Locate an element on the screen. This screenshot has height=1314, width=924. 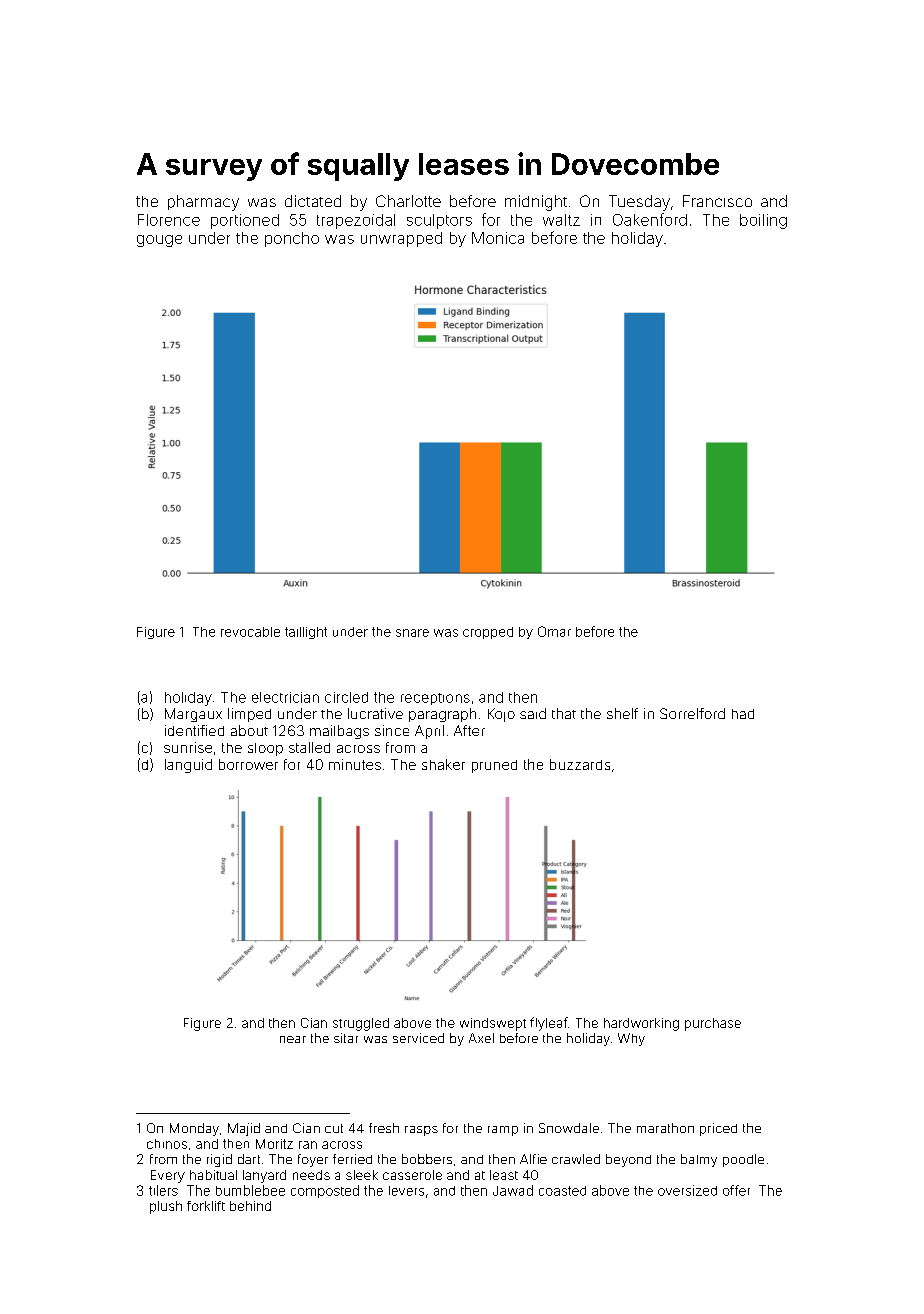
purchase is located at coordinates (713, 1024).
